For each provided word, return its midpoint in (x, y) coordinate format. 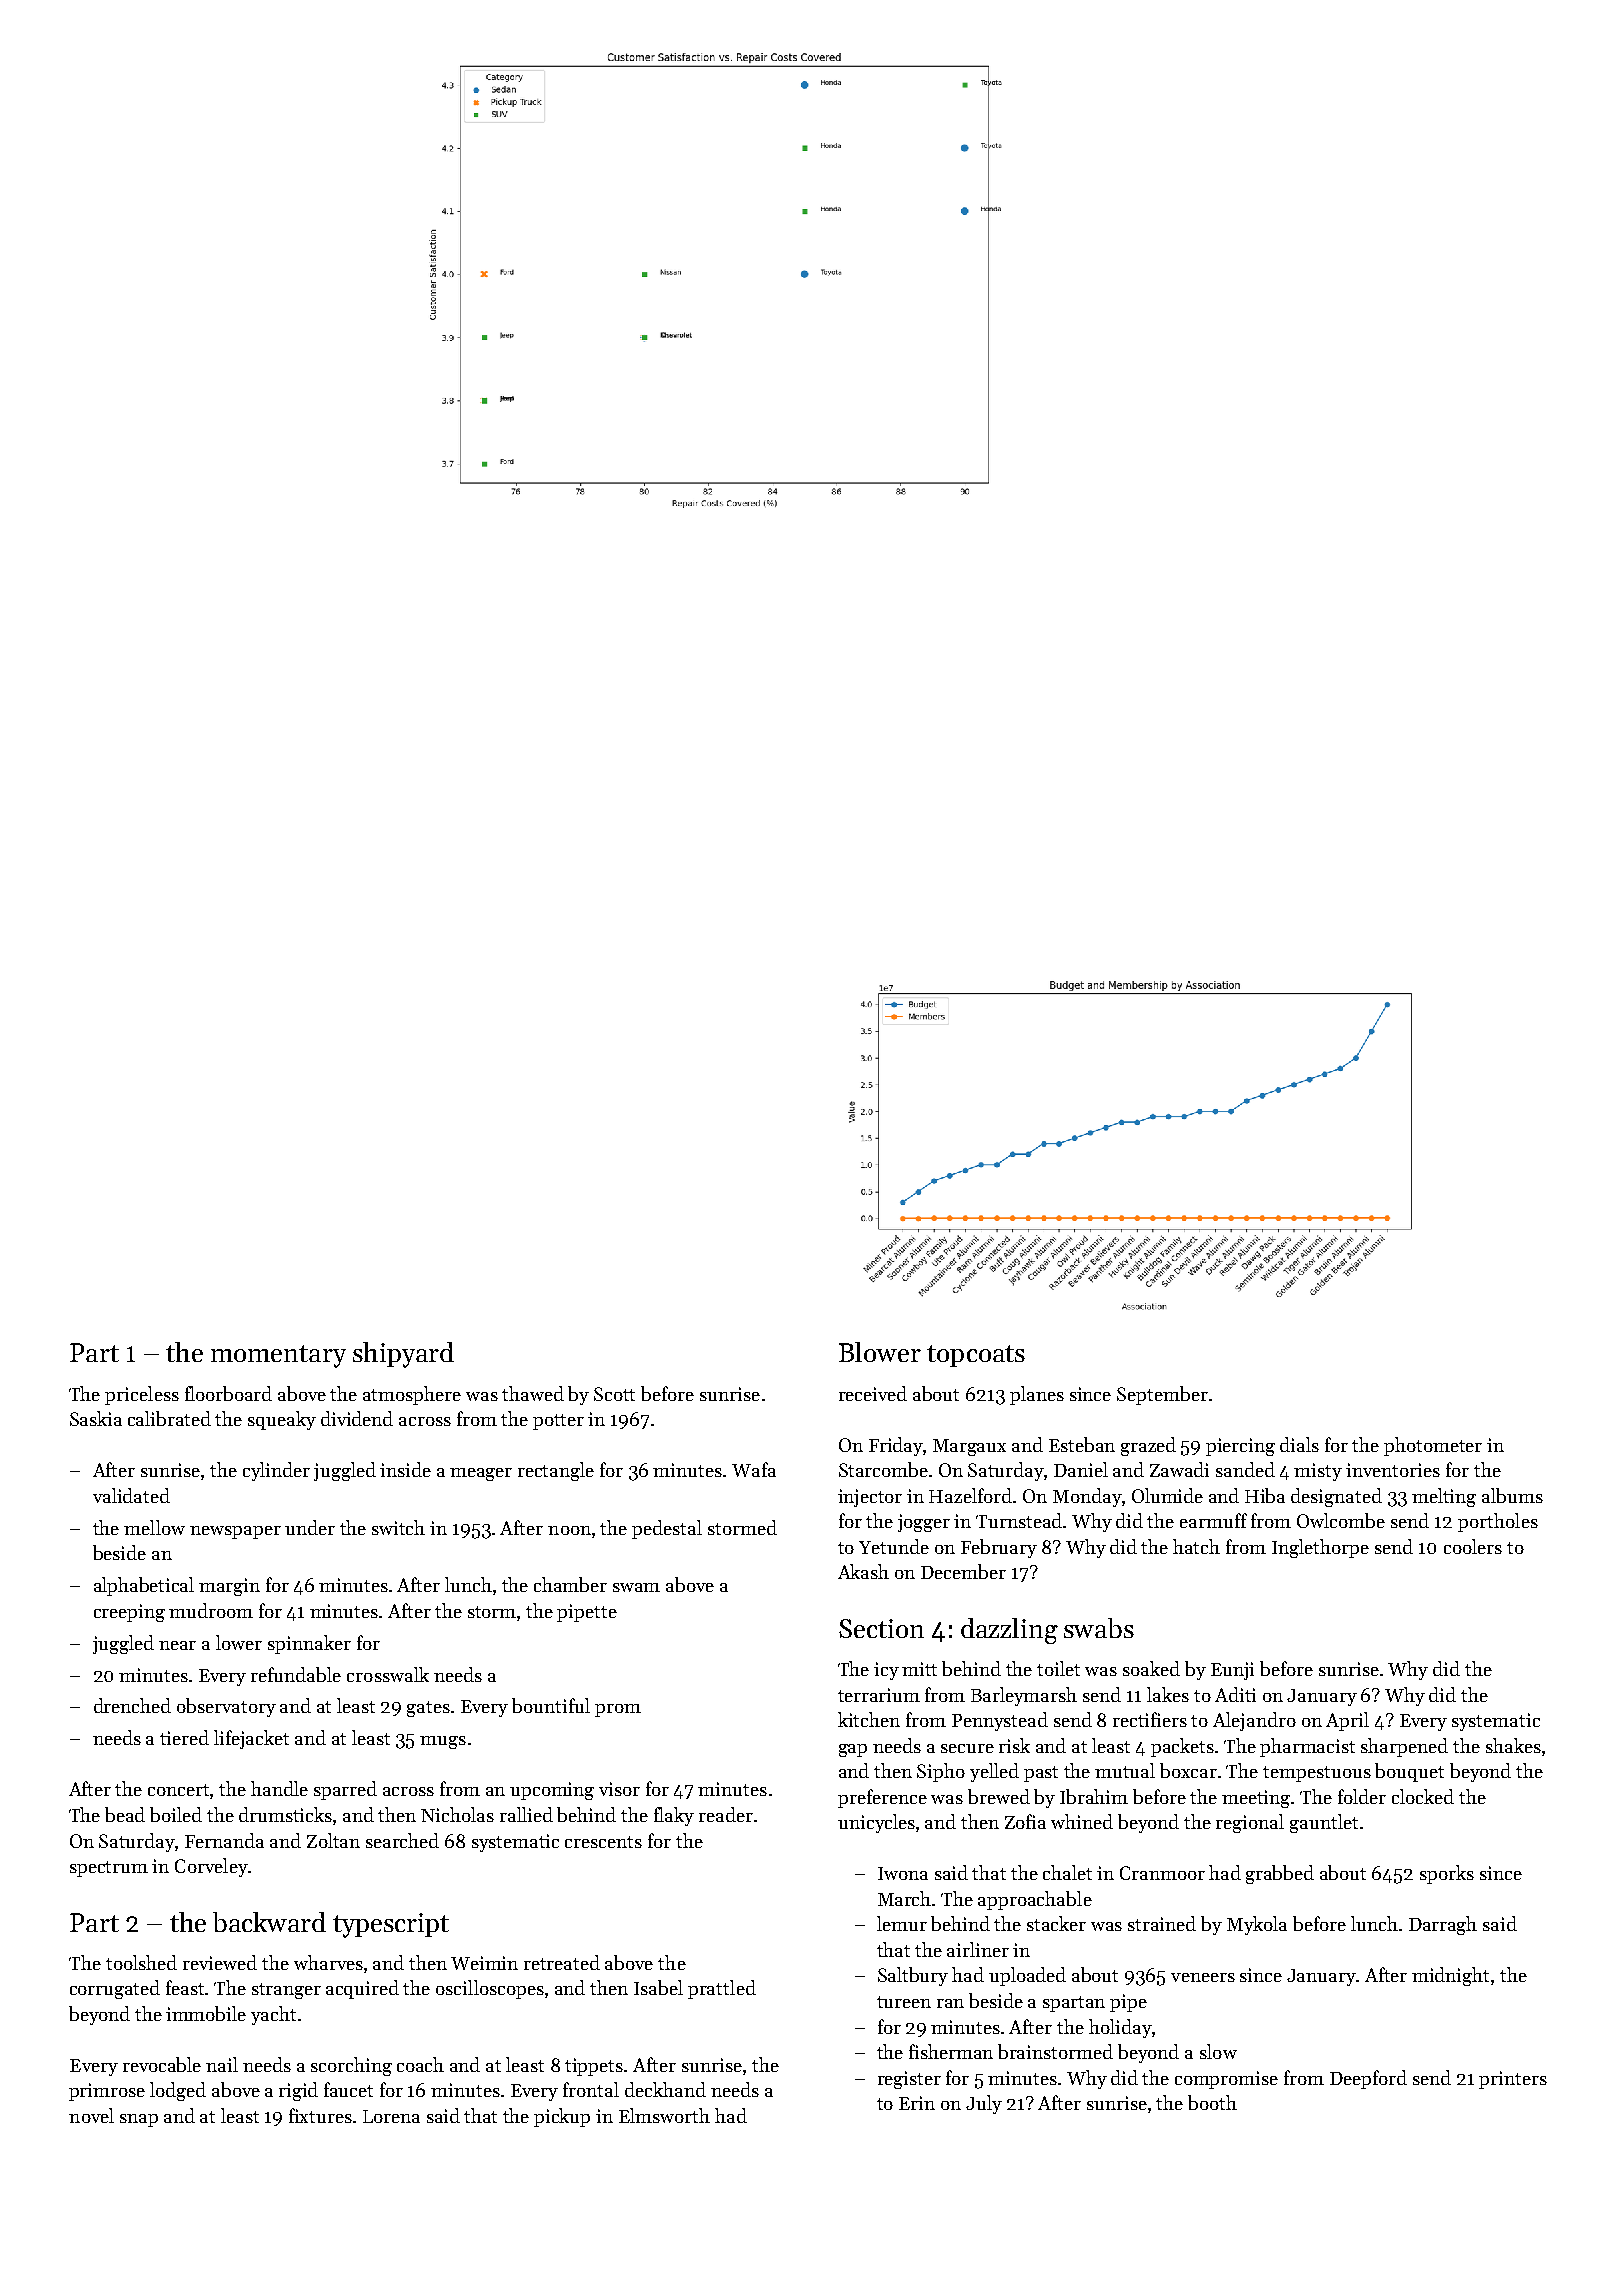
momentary (278, 1356)
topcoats (976, 1356)
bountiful (551, 1705)
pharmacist (1307, 1747)
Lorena (391, 2116)
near (177, 1645)
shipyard (403, 1355)
